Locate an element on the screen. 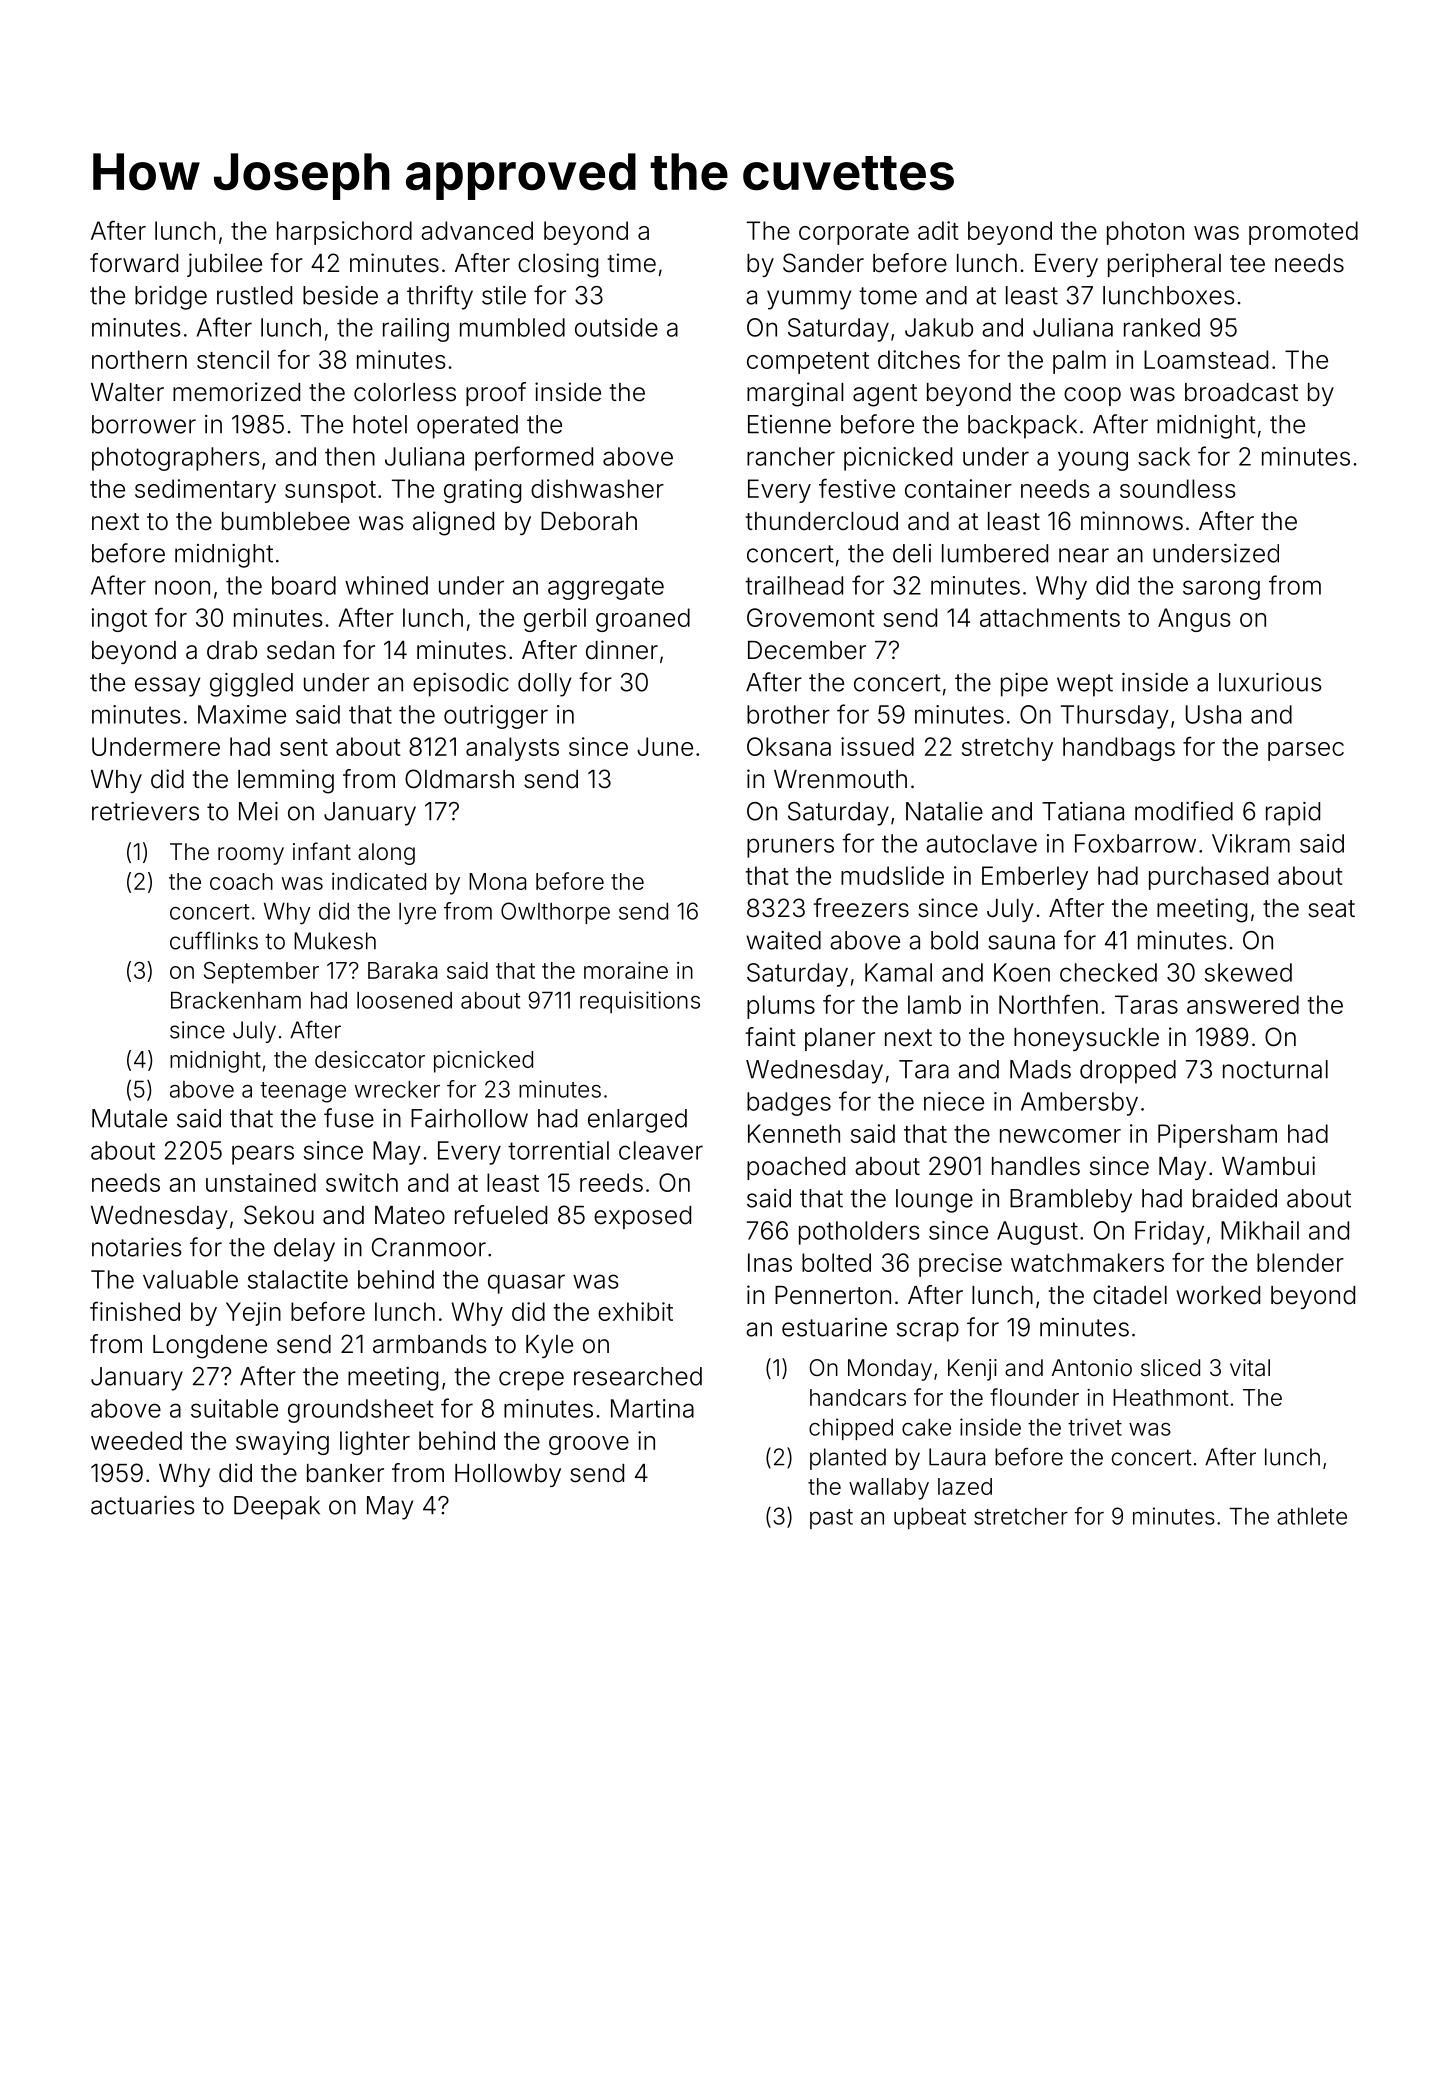  freezers is located at coordinates (861, 908).
